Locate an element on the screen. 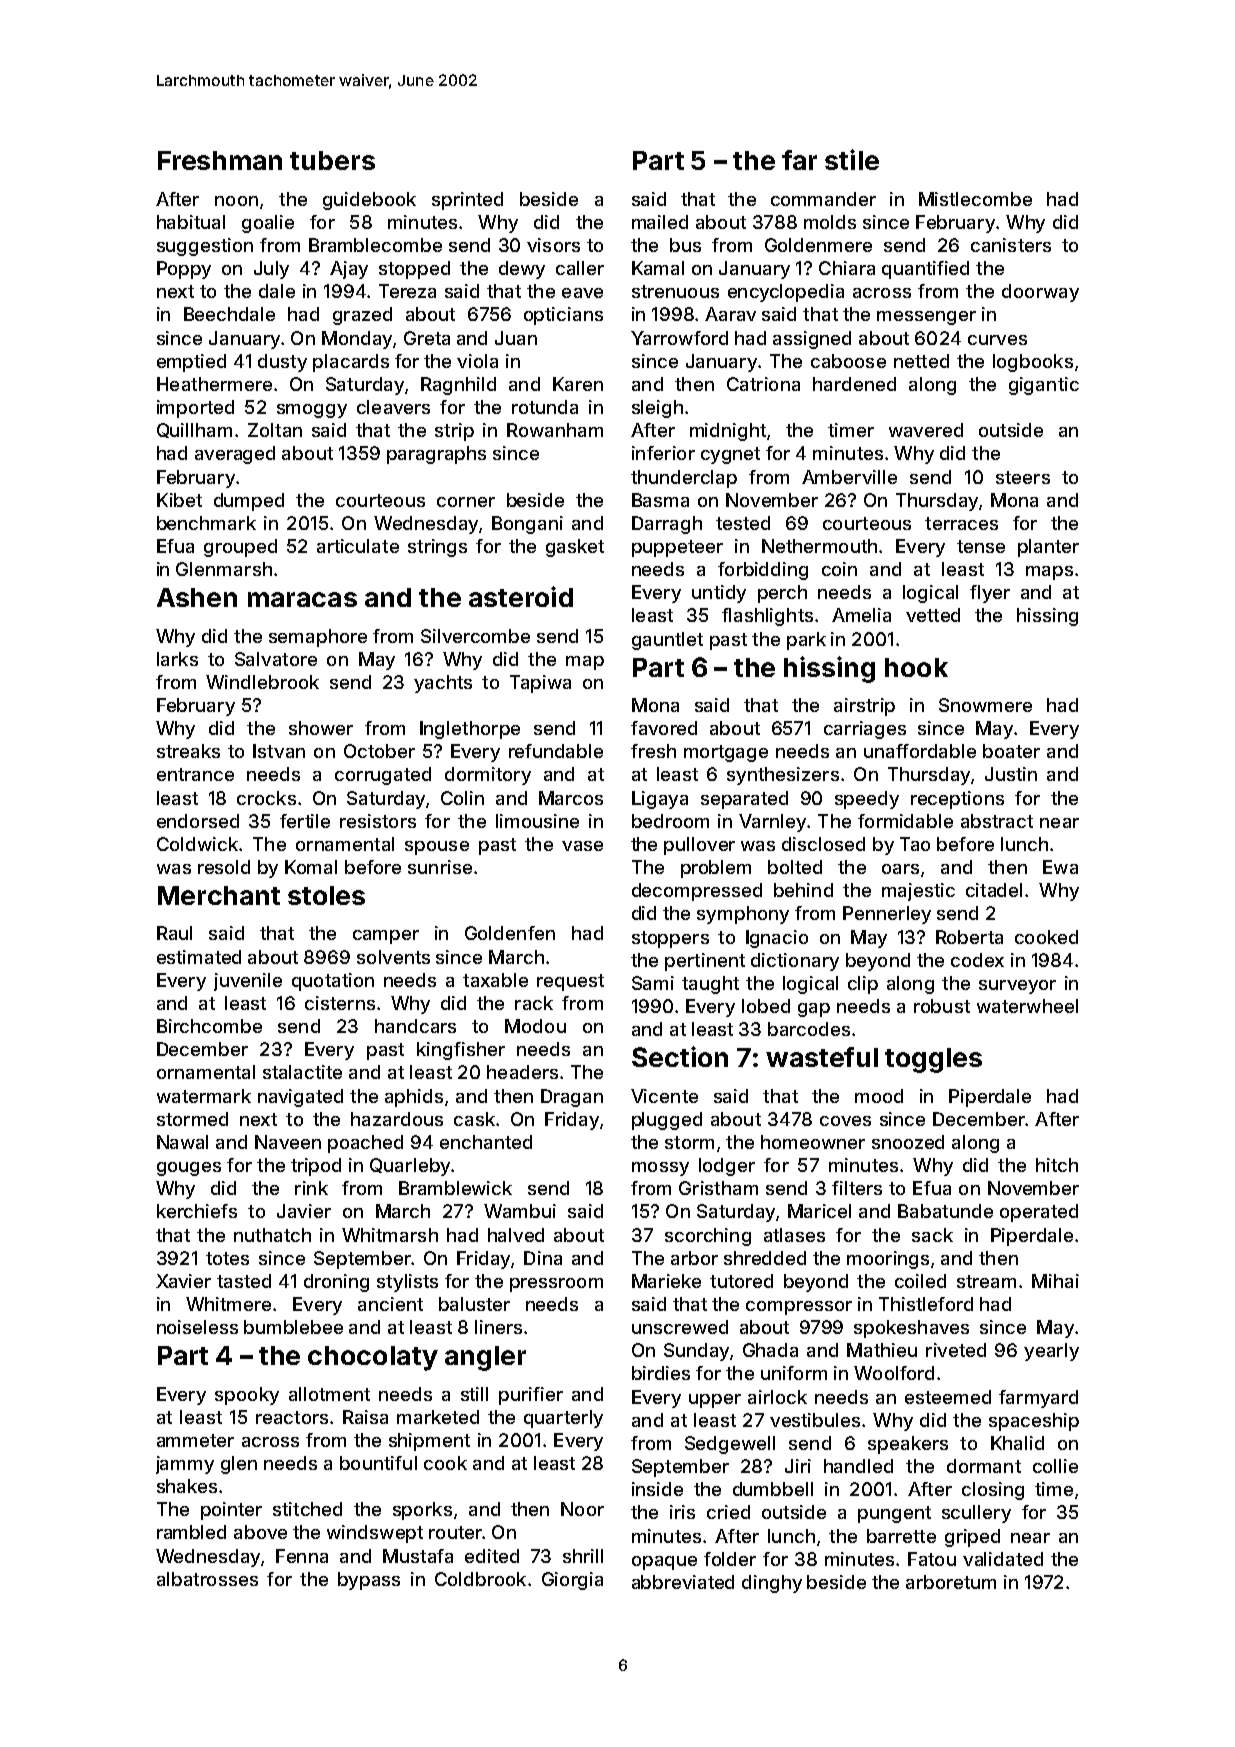  Bongani is located at coordinates (527, 525).
